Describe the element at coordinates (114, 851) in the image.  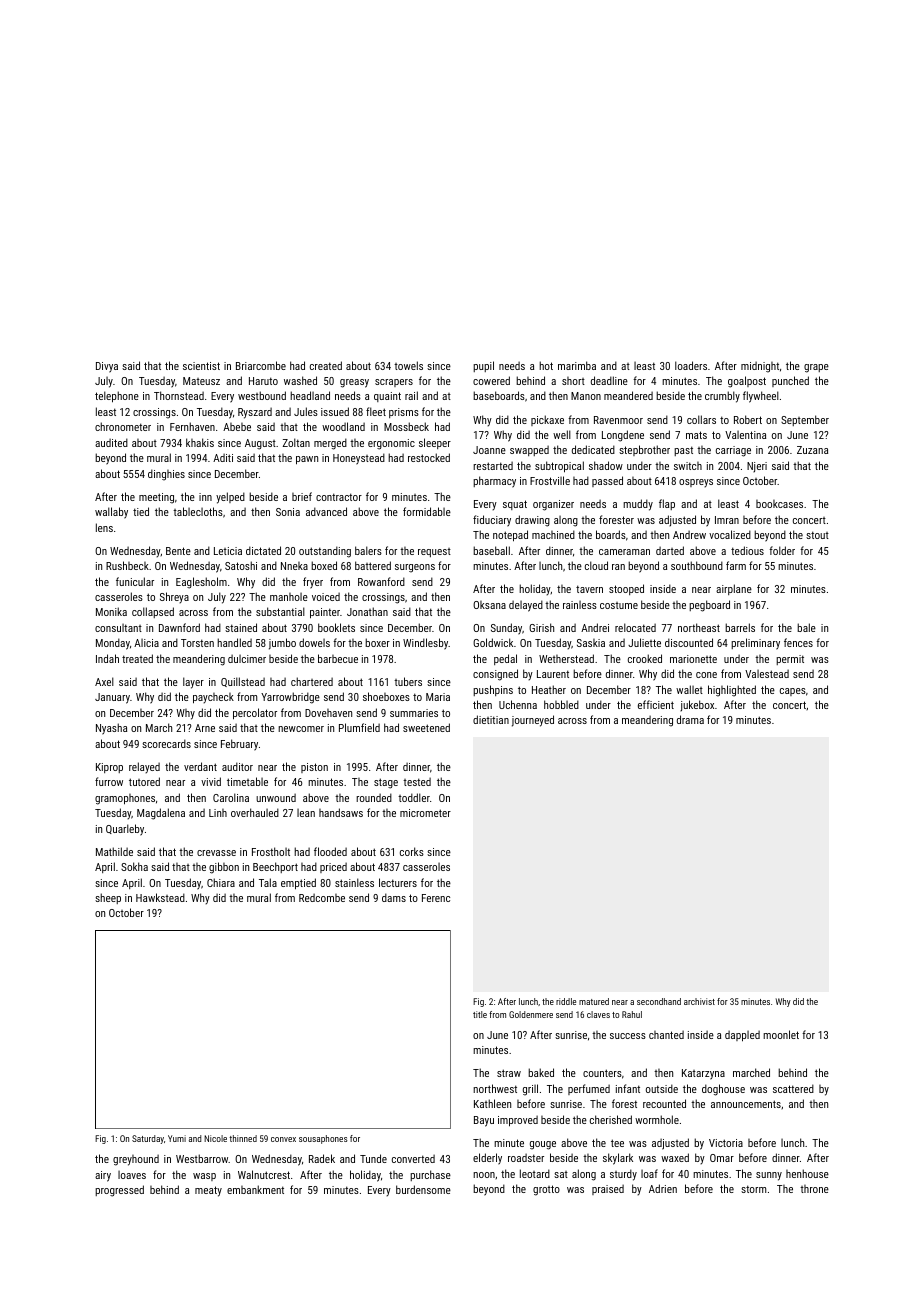
I see `Mathilde` at that location.
